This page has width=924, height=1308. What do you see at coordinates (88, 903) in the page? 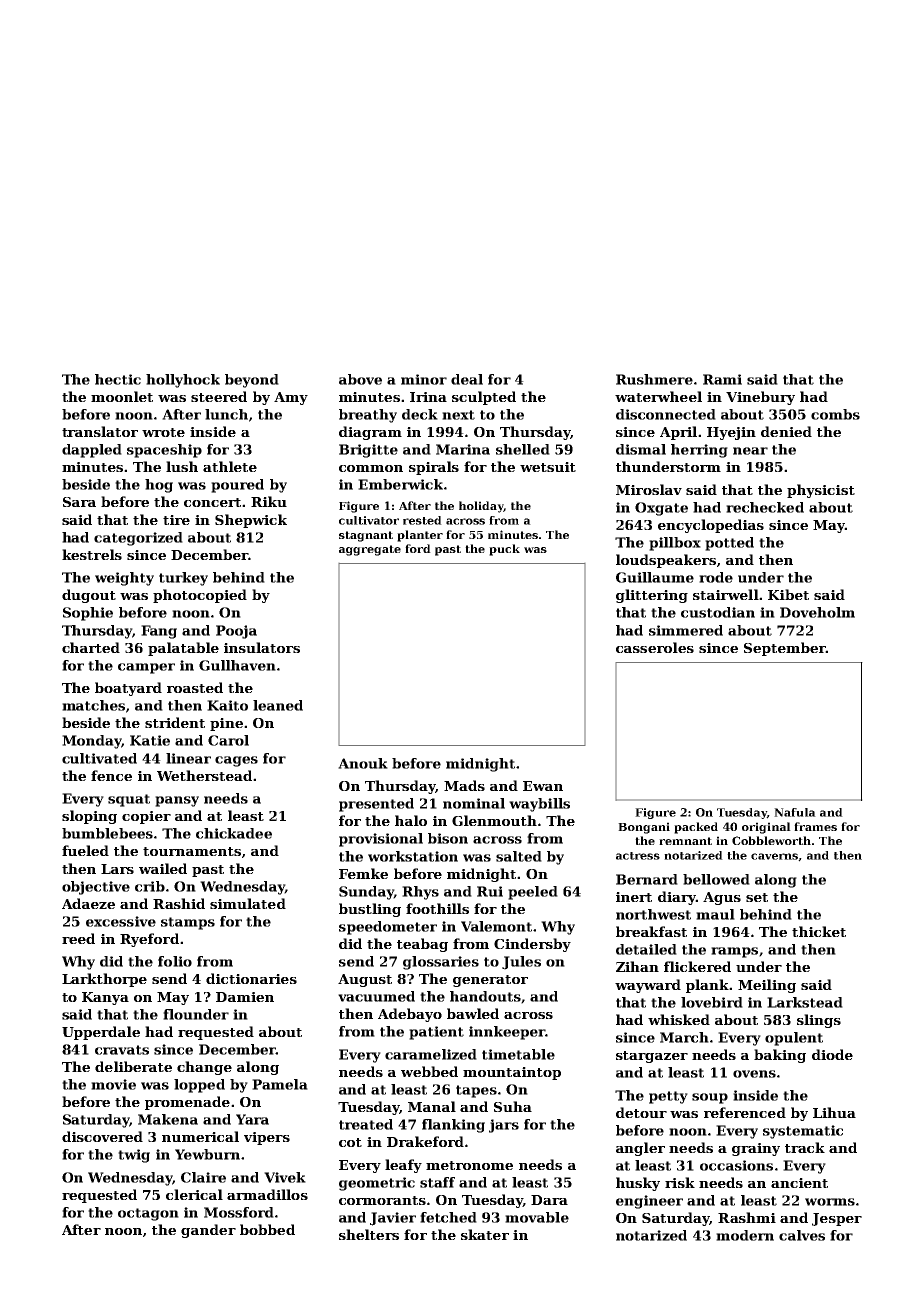
I see `Adaeze` at bounding box center [88, 903].
